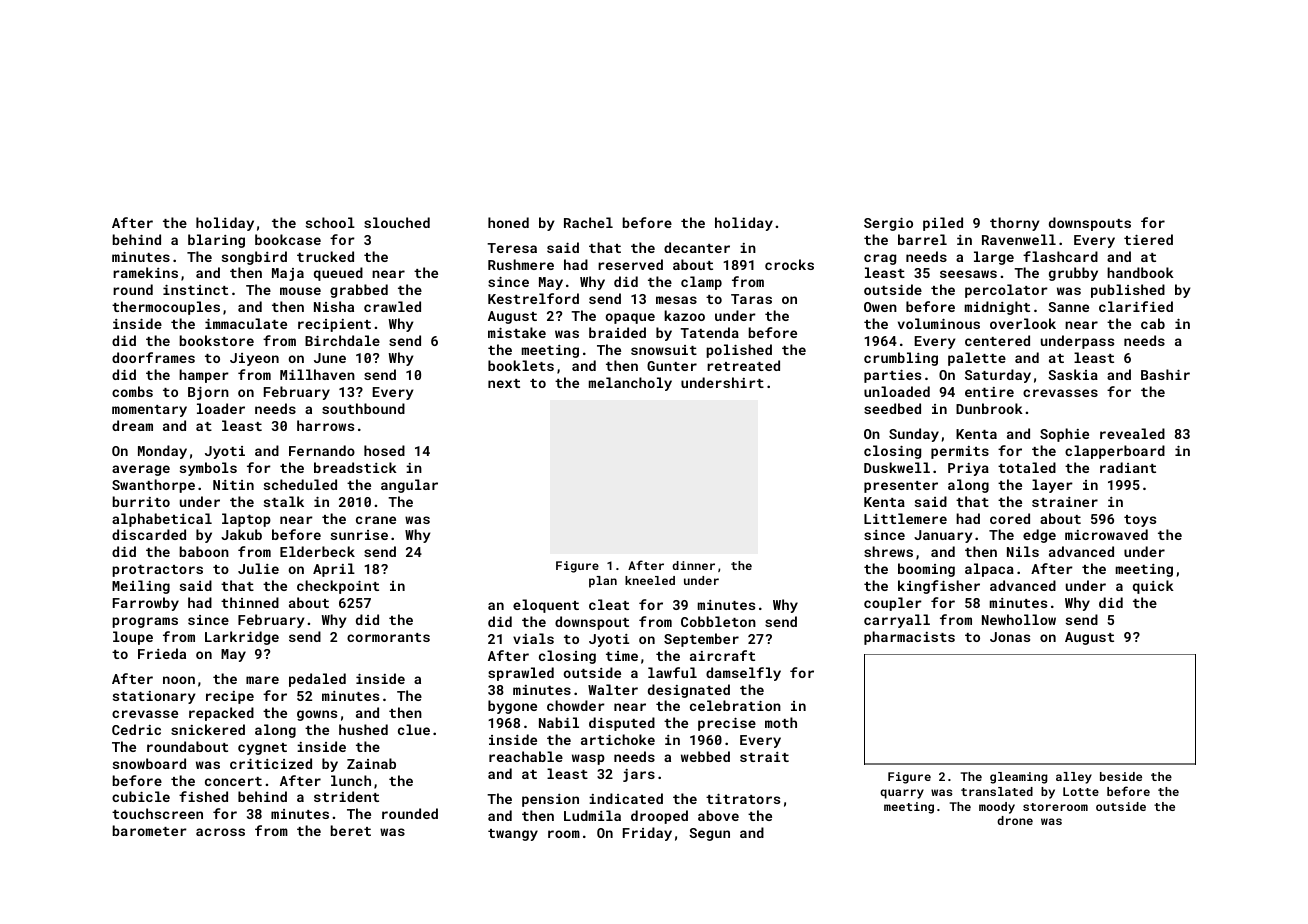 This screenshot has height=924, width=1308. What do you see at coordinates (630, 384) in the screenshot?
I see `melancholy` at bounding box center [630, 384].
